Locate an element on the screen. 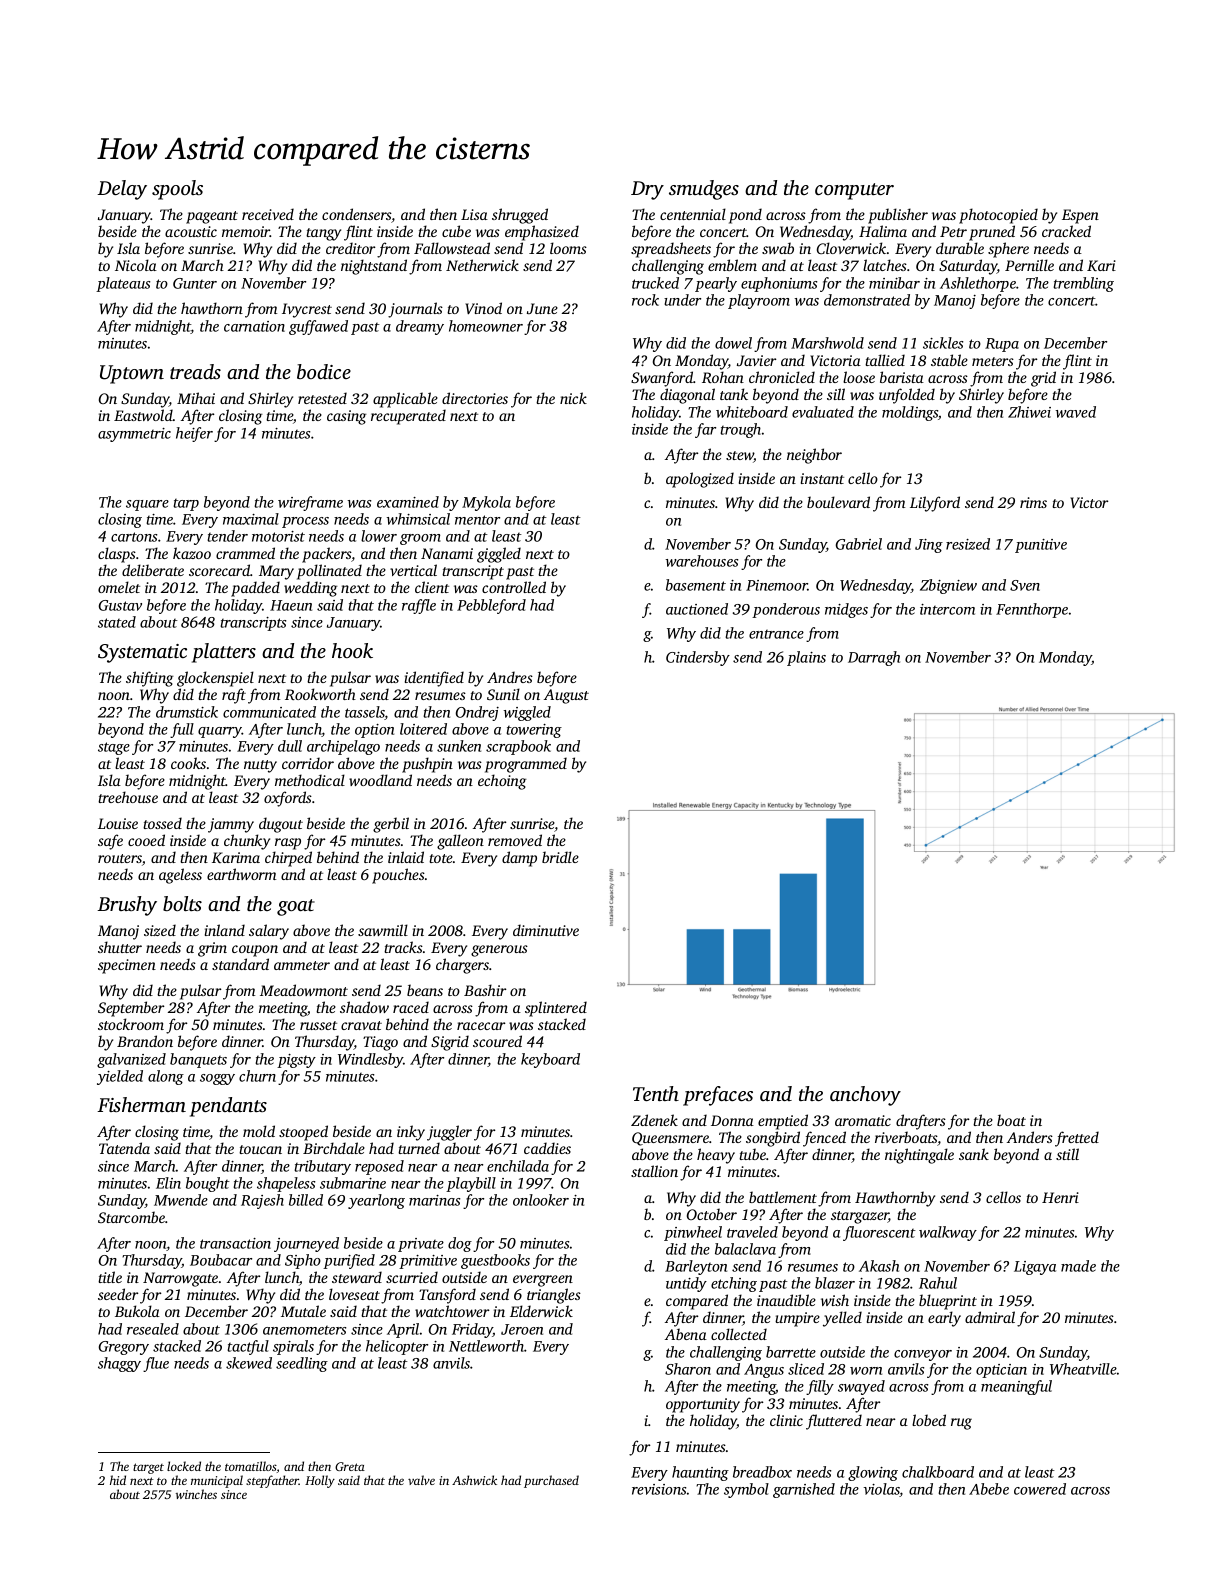  condensers is located at coordinates (357, 215).
